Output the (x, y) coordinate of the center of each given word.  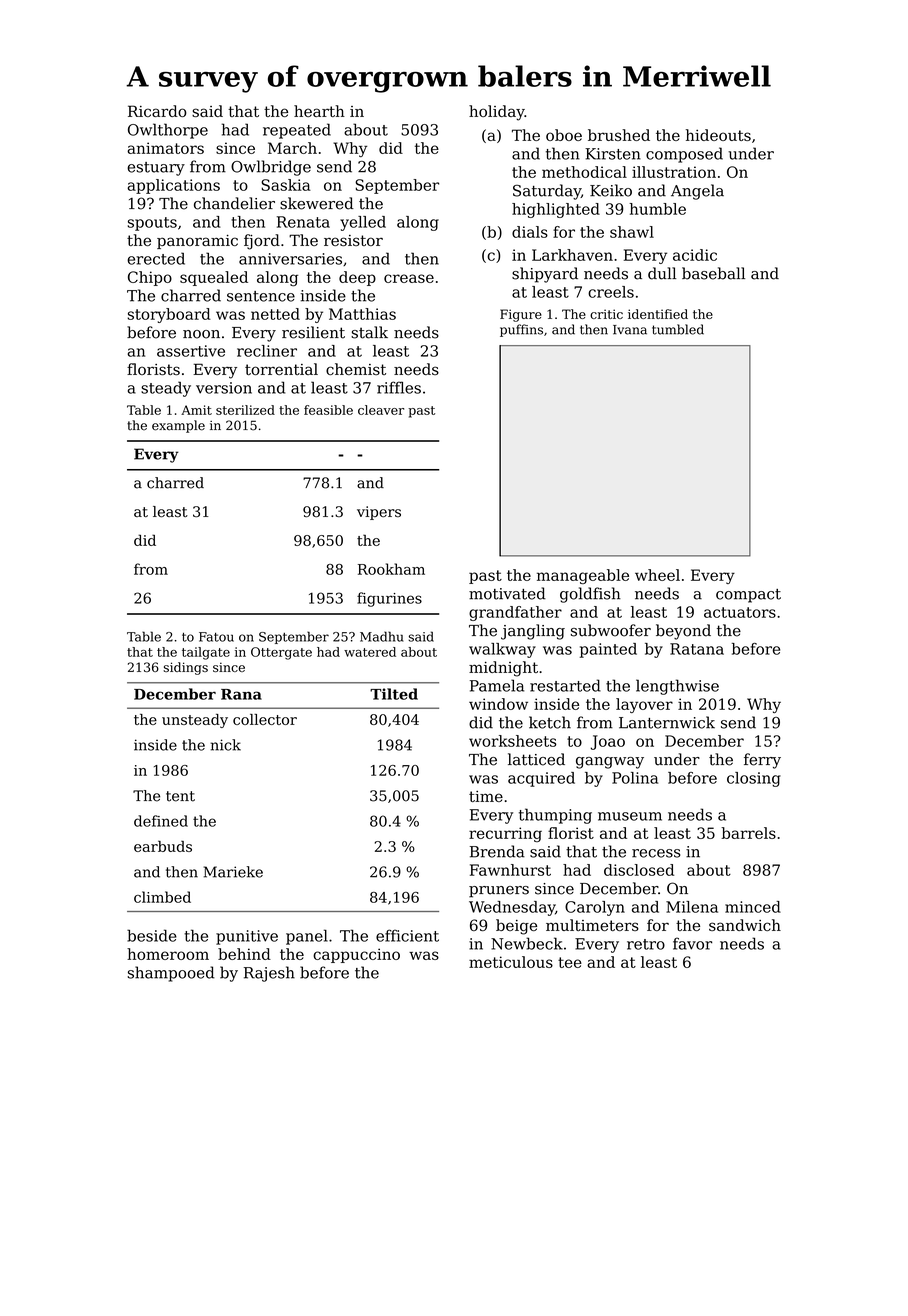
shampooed (171, 974)
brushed (619, 135)
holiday (497, 113)
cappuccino (356, 955)
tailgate (206, 653)
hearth (319, 111)
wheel (657, 575)
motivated (507, 593)
